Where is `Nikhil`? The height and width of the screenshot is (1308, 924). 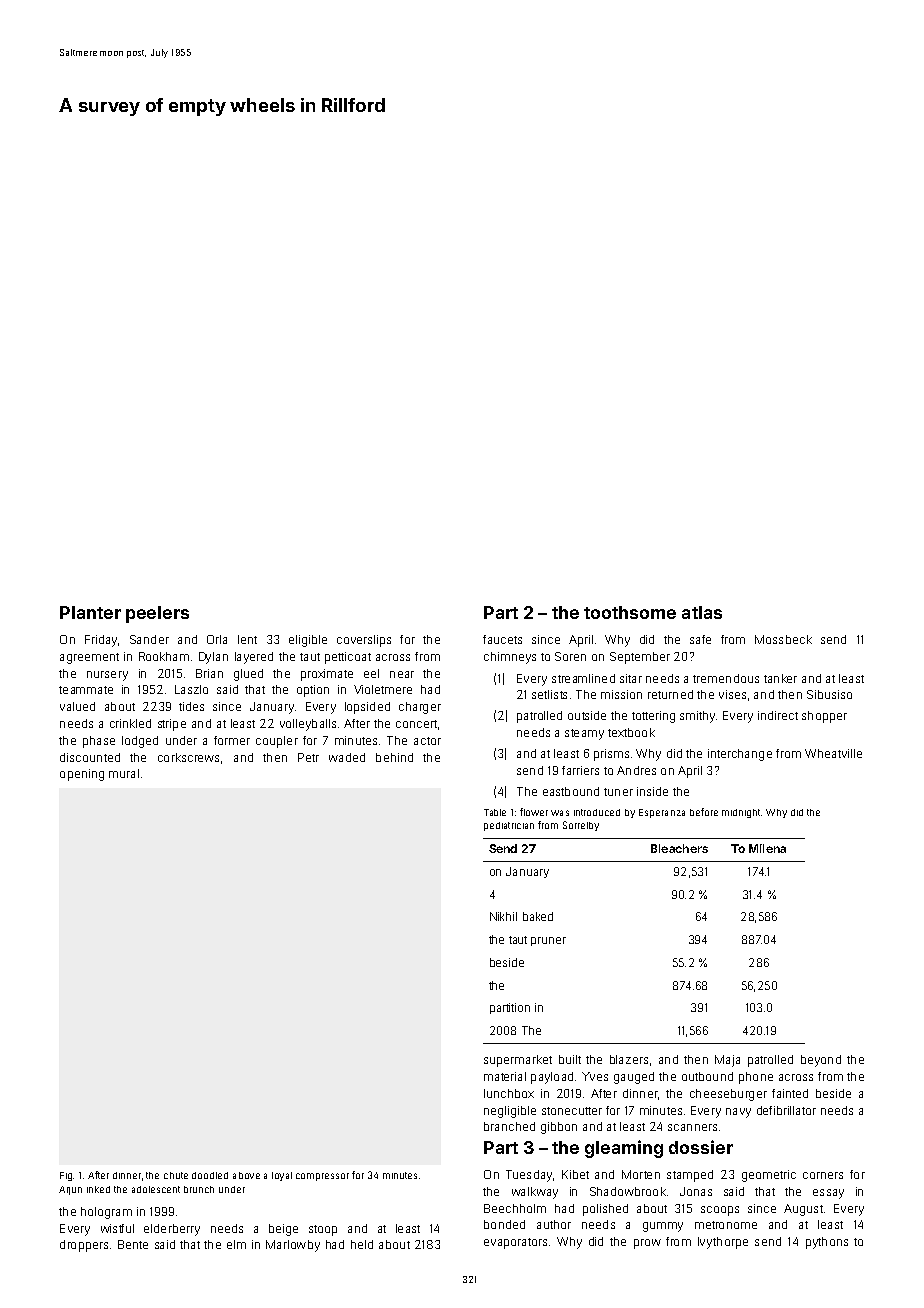
Nikhil is located at coordinates (503, 916).
